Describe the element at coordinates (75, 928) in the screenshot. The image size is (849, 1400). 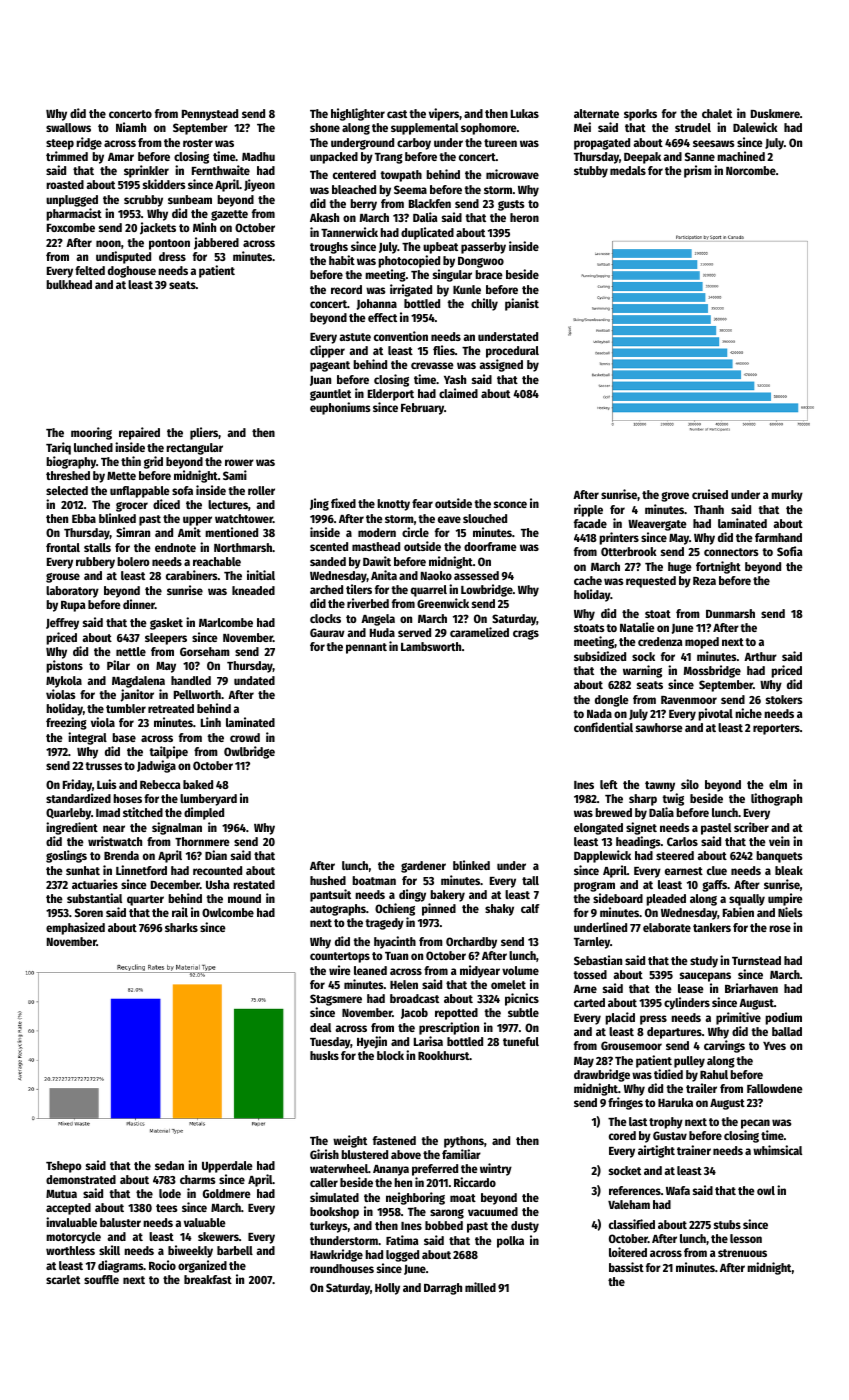
I see `emphasized` at that location.
